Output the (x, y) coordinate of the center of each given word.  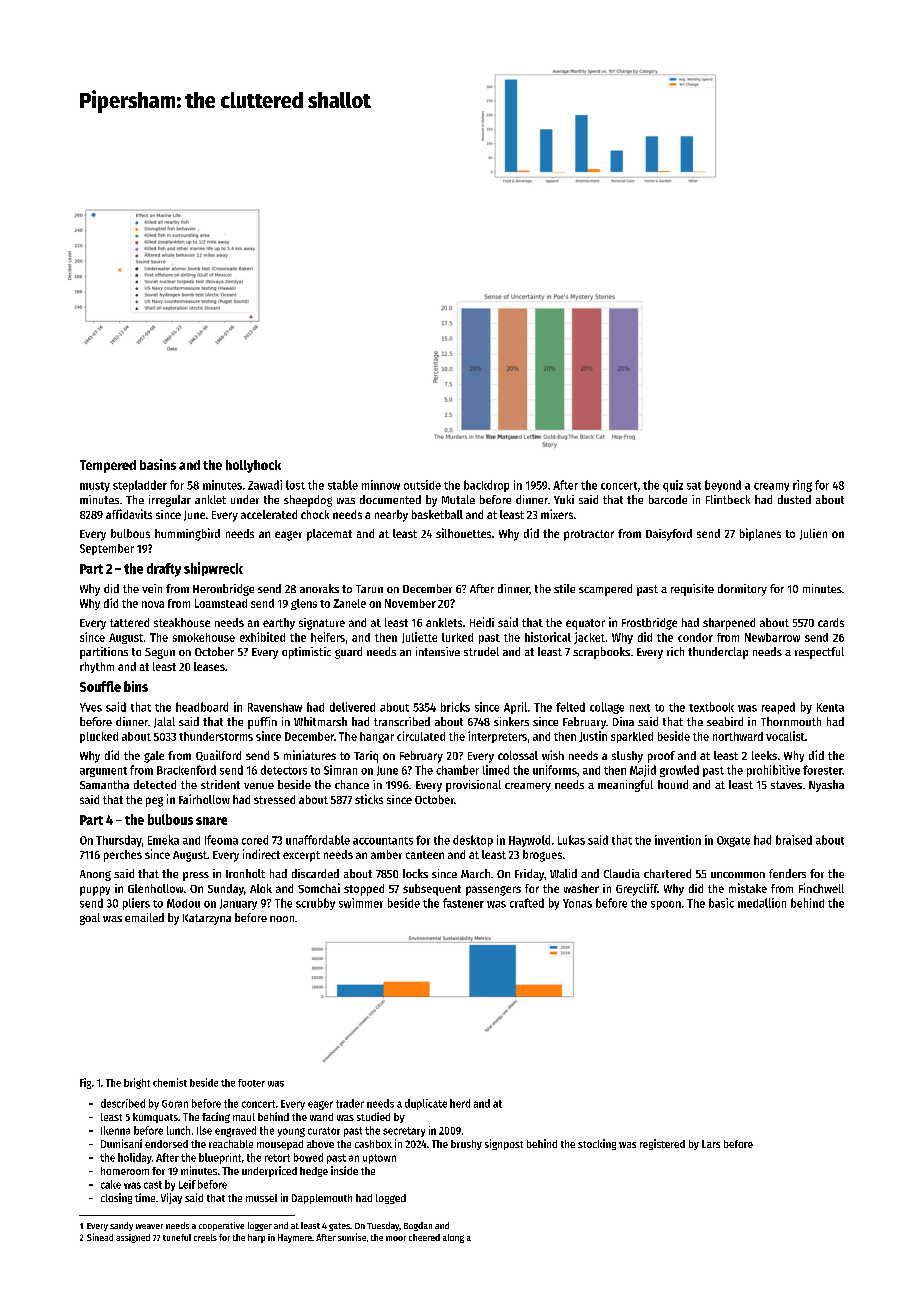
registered (662, 1144)
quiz (673, 486)
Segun (160, 653)
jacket (589, 638)
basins (158, 464)
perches (123, 856)
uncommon (738, 875)
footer (251, 1083)
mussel (261, 1198)
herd (460, 1103)
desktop (473, 841)
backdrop (486, 486)
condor (695, 637)
